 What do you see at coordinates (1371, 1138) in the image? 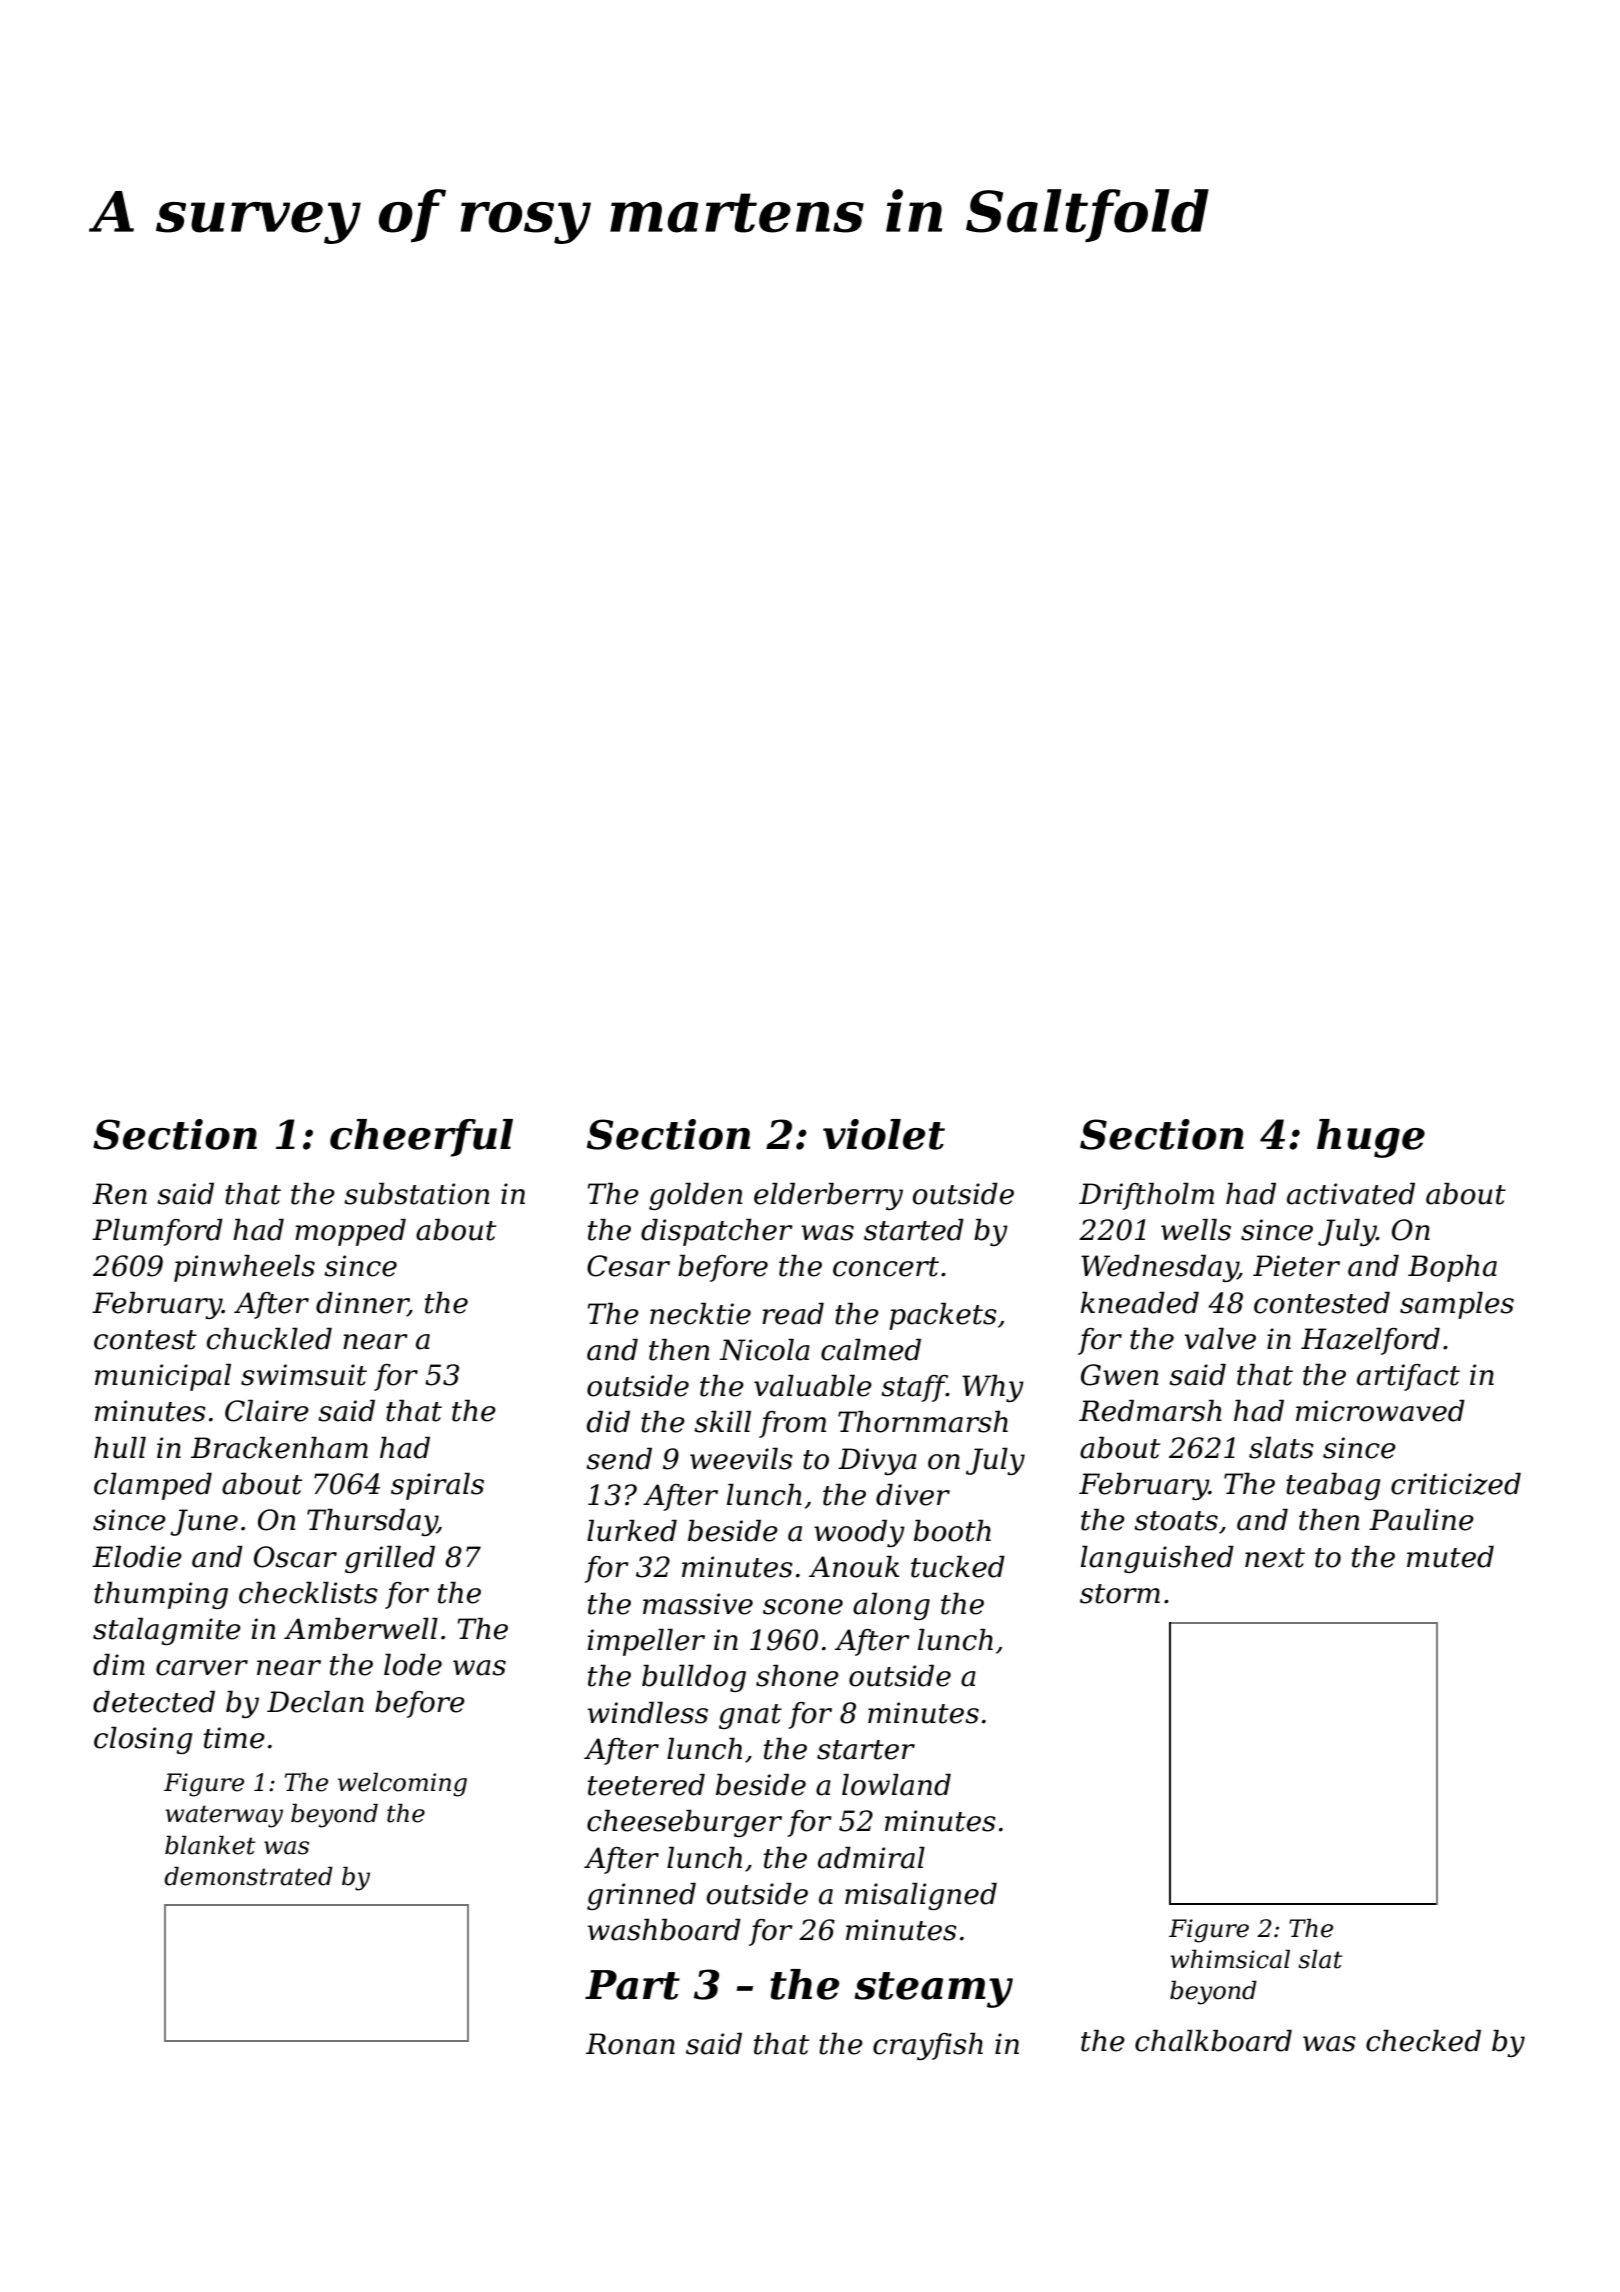
I see `huge` at bounding box center [1371, 1138].
